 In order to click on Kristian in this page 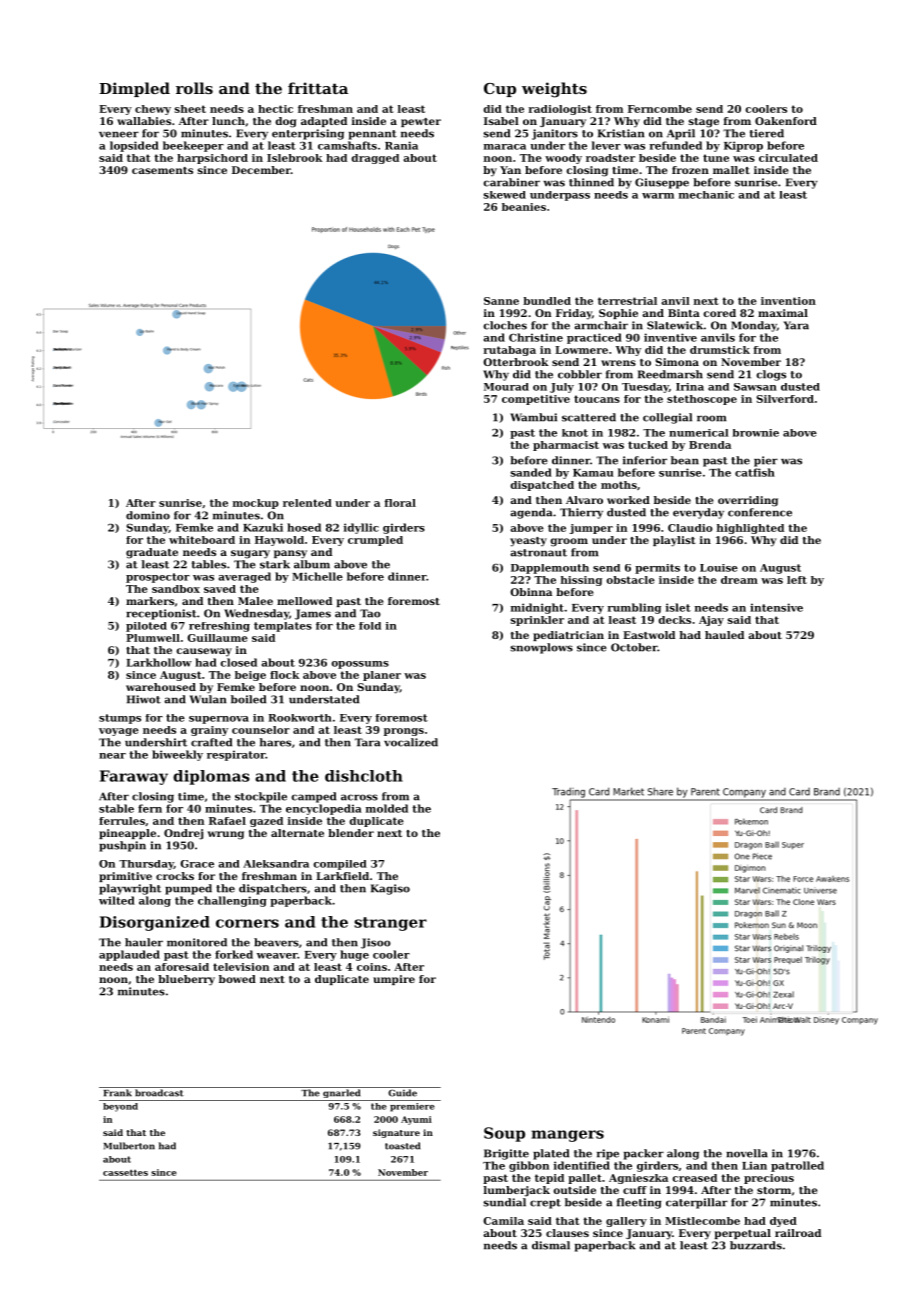, I will do `click(621, 133)`.
